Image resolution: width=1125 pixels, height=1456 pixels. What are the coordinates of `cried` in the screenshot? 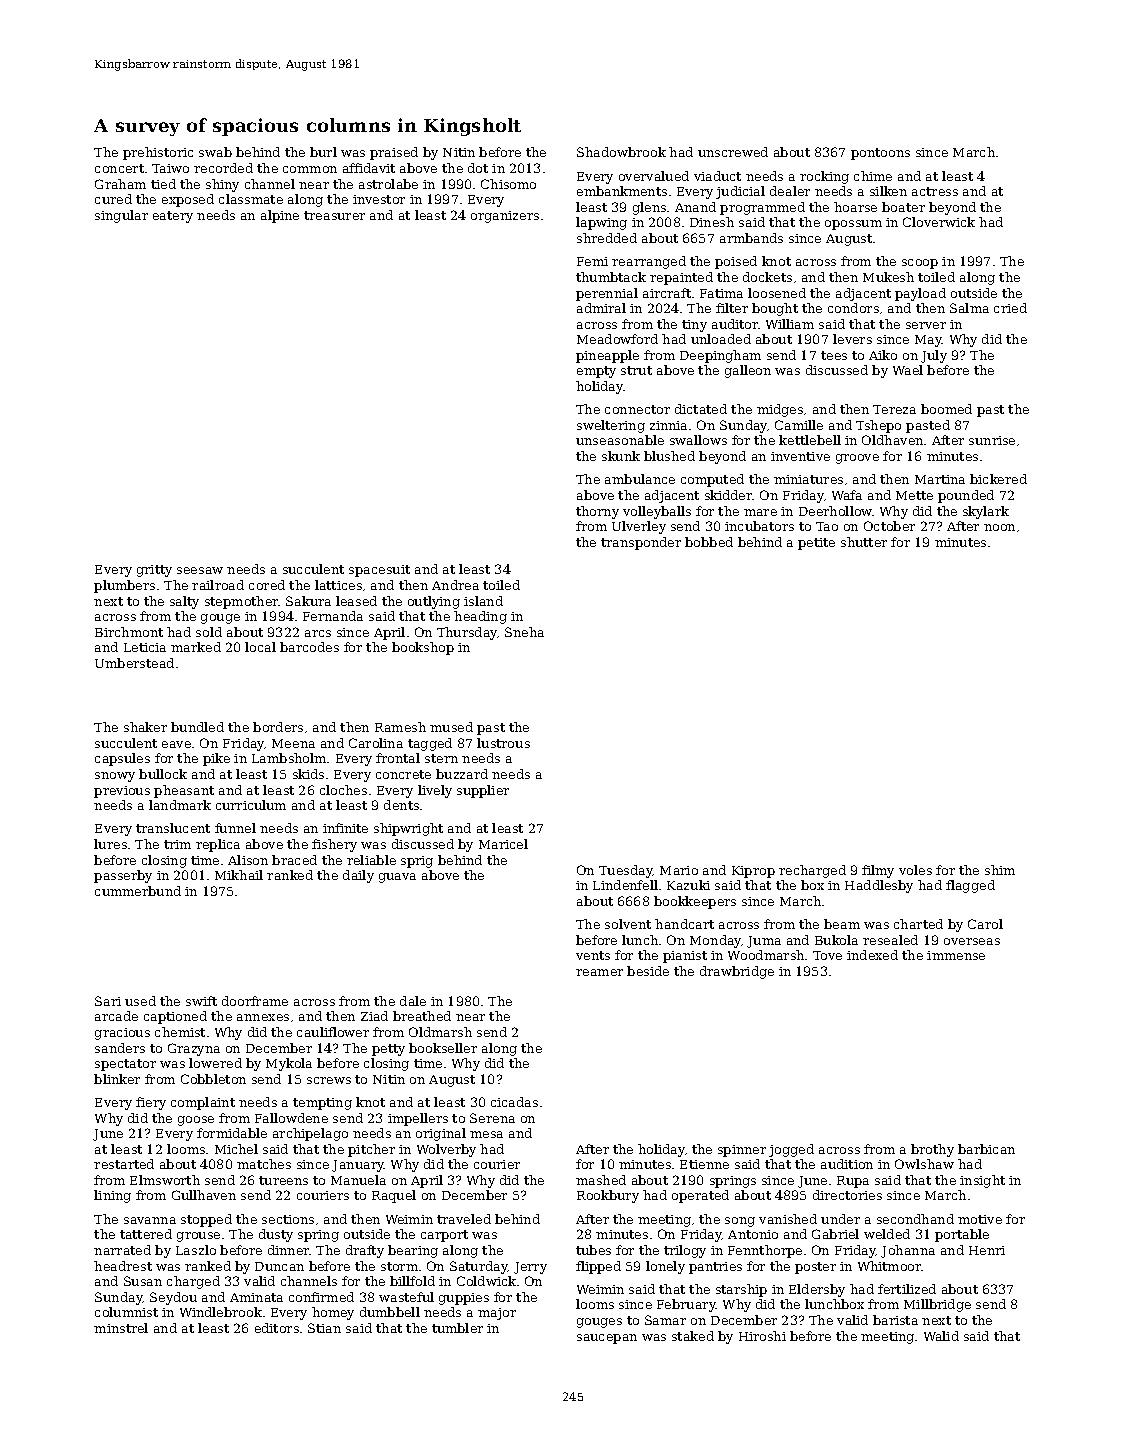 It's located at (1010, 308).
